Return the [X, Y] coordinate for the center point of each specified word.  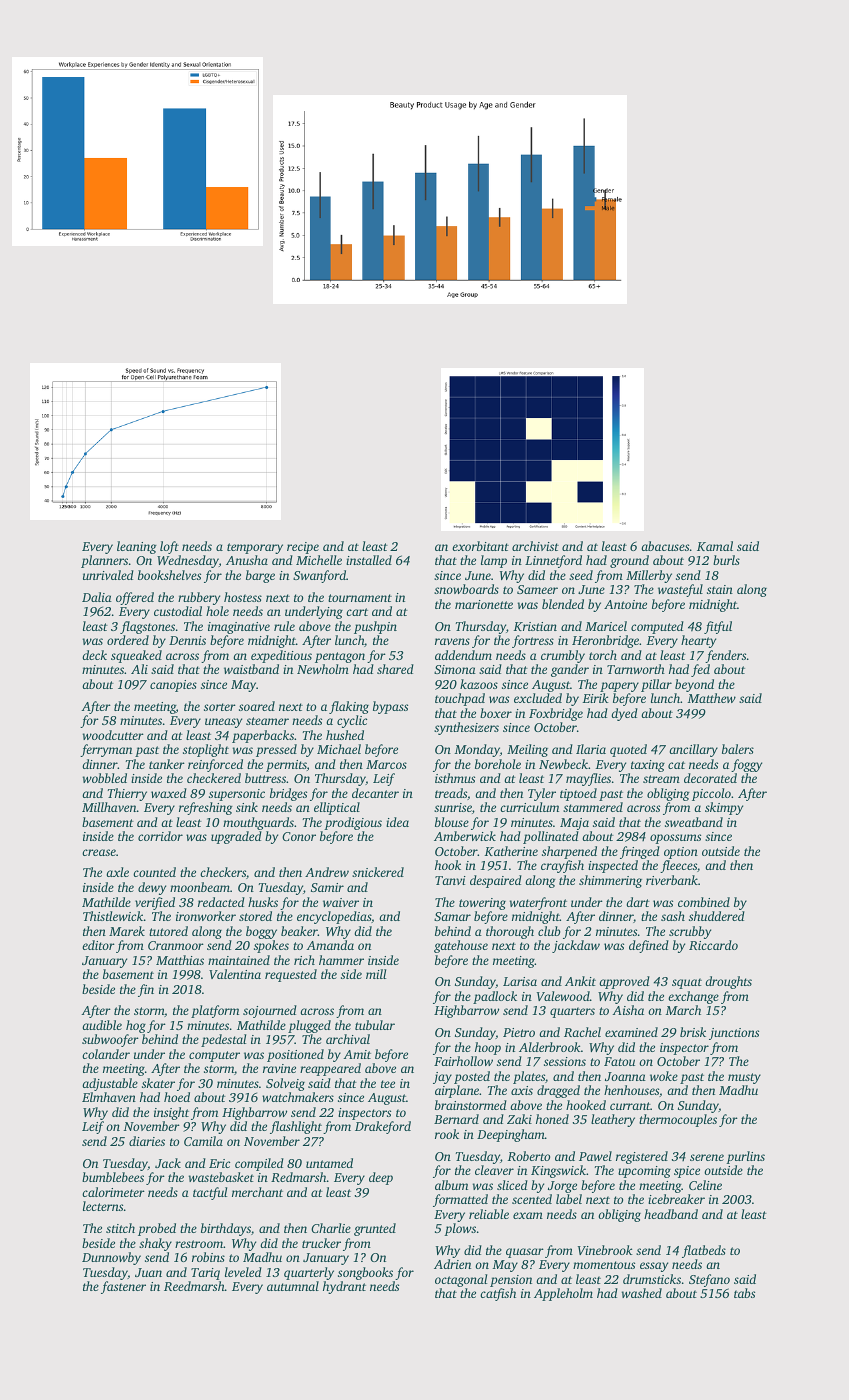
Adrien [452, 1264]
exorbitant [480, 546]
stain [720, 589]
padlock [495, 997]
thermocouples [678, 1120]
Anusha [247, 560]
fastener [123, 1287]
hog [136, 1026]
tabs [744, 1293]
